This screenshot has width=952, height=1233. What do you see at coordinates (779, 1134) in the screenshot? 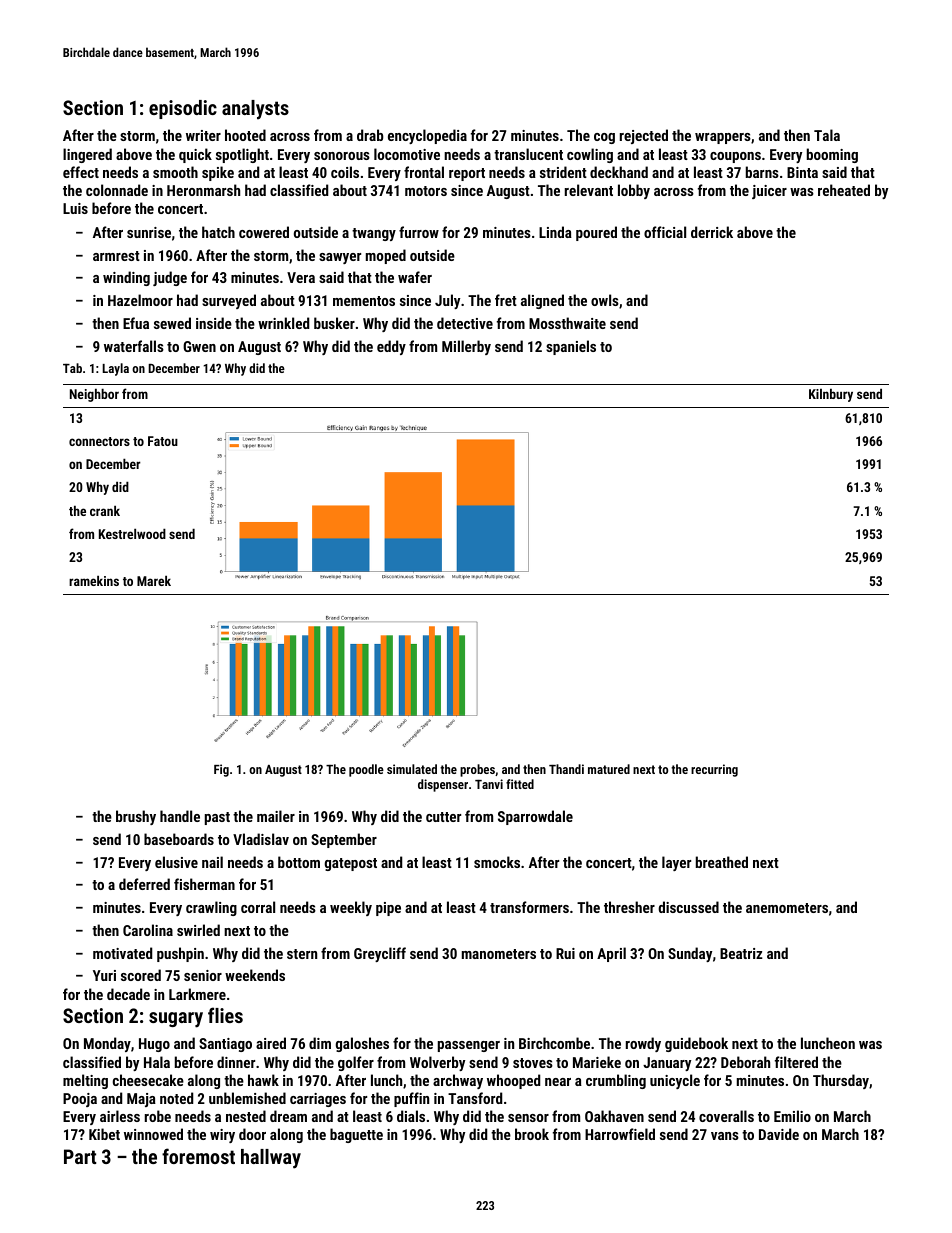
I see `Davide` at bounding box center [779, 1134].
